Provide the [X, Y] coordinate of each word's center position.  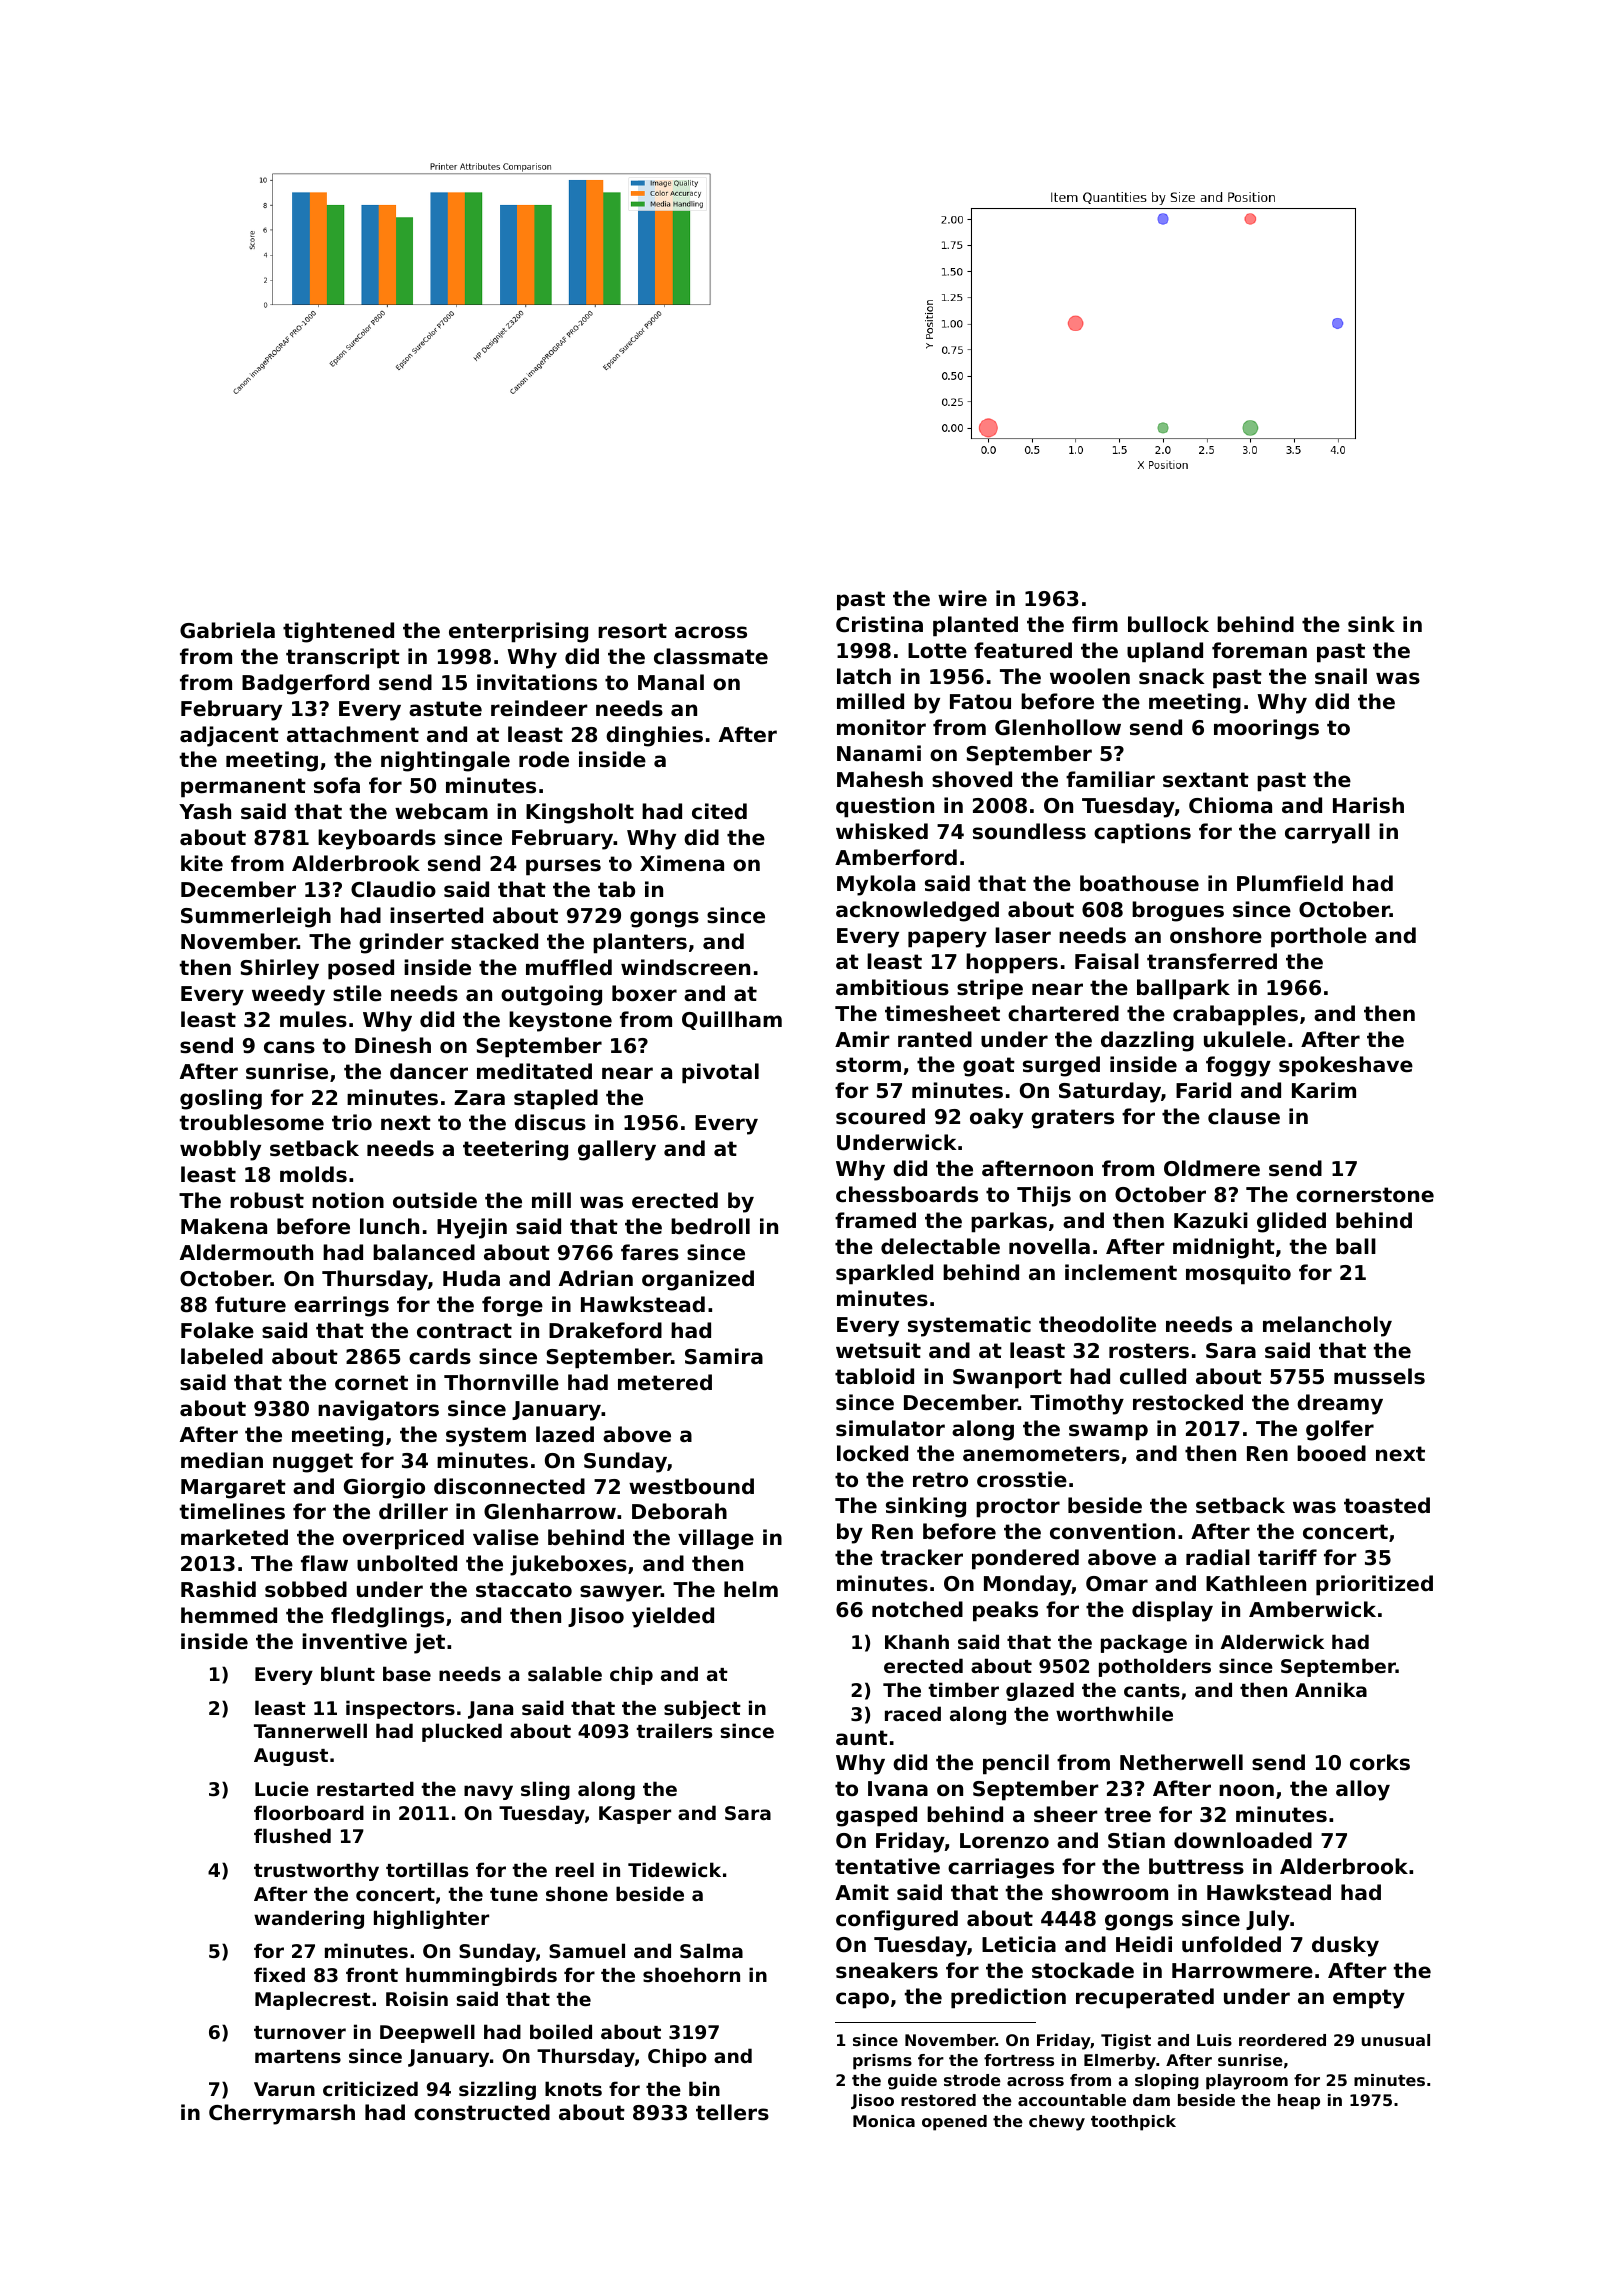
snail [1341, 676]
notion [348, 1200]
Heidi [1144, 1944]
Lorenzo [1004, 1841]
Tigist [1126, 2042]
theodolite [1097, 1324]
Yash [205, 811]
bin [704, 2088]
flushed [292, 1835]
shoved [972, 779]
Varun [284, 2089]
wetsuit [878, 1350]
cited [719, 811]
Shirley [279, 969]
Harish [1368, 805]
